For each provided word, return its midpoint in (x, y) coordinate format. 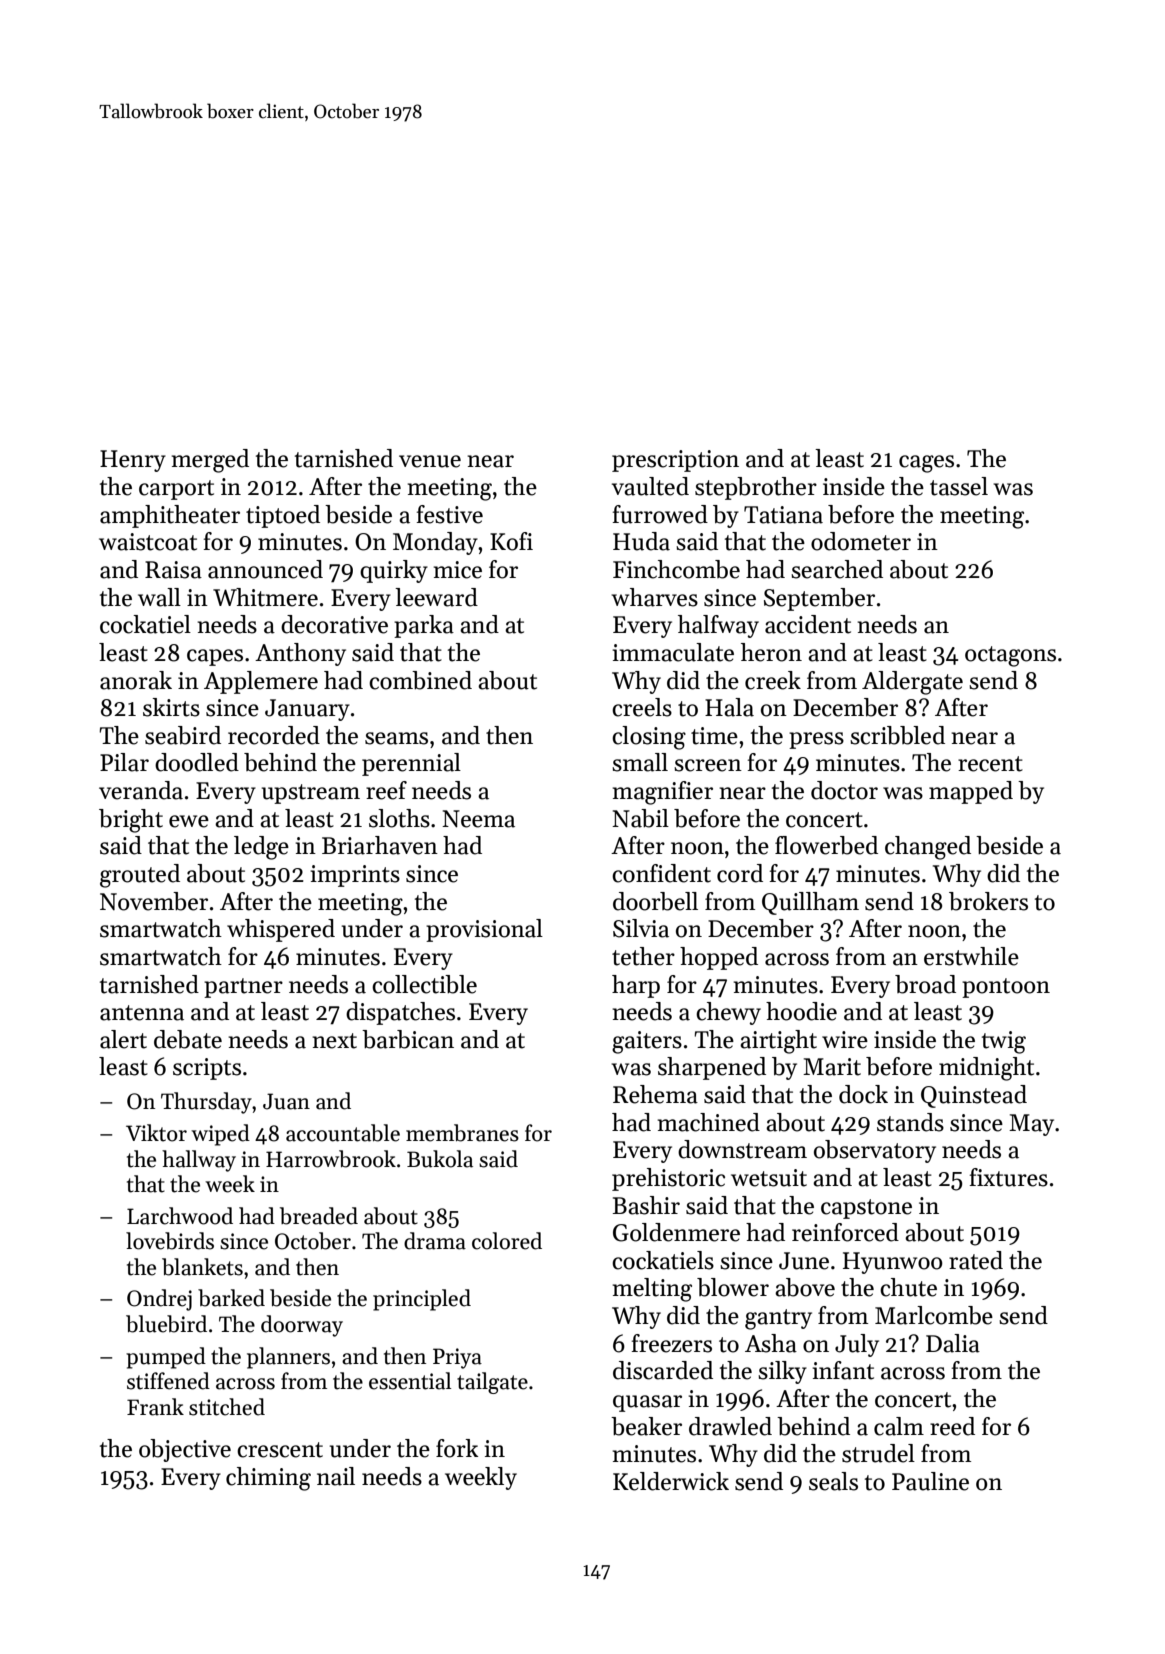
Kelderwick (671, 1481)
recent (990, 764)
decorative (334, 624)
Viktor (156, 1133)
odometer (861, 541)
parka (424, 626)
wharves (655, 597)
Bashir (646, 1205)
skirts (171, 707)
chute (908, 1287)
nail (336, 1476)
